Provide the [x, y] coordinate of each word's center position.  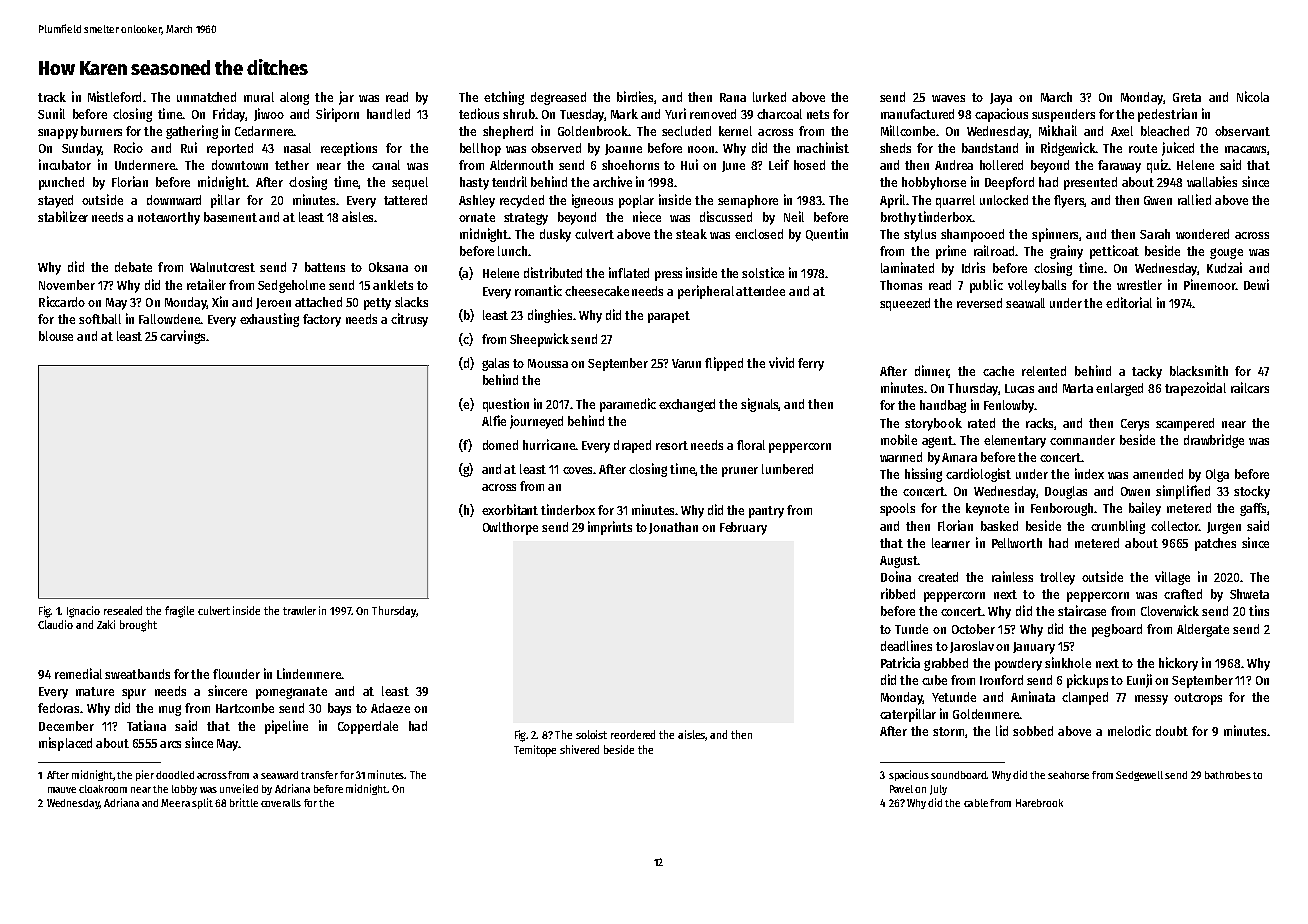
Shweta [1249, 594]
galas [495, 364]
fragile [179, 612]
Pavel [901, 789]
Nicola [1253, 96]
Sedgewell [1139, 776]
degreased [558, 98]
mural [259, 97]
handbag [943, 406]
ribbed [898, 593]
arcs [170, 744]
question [506, 405]
